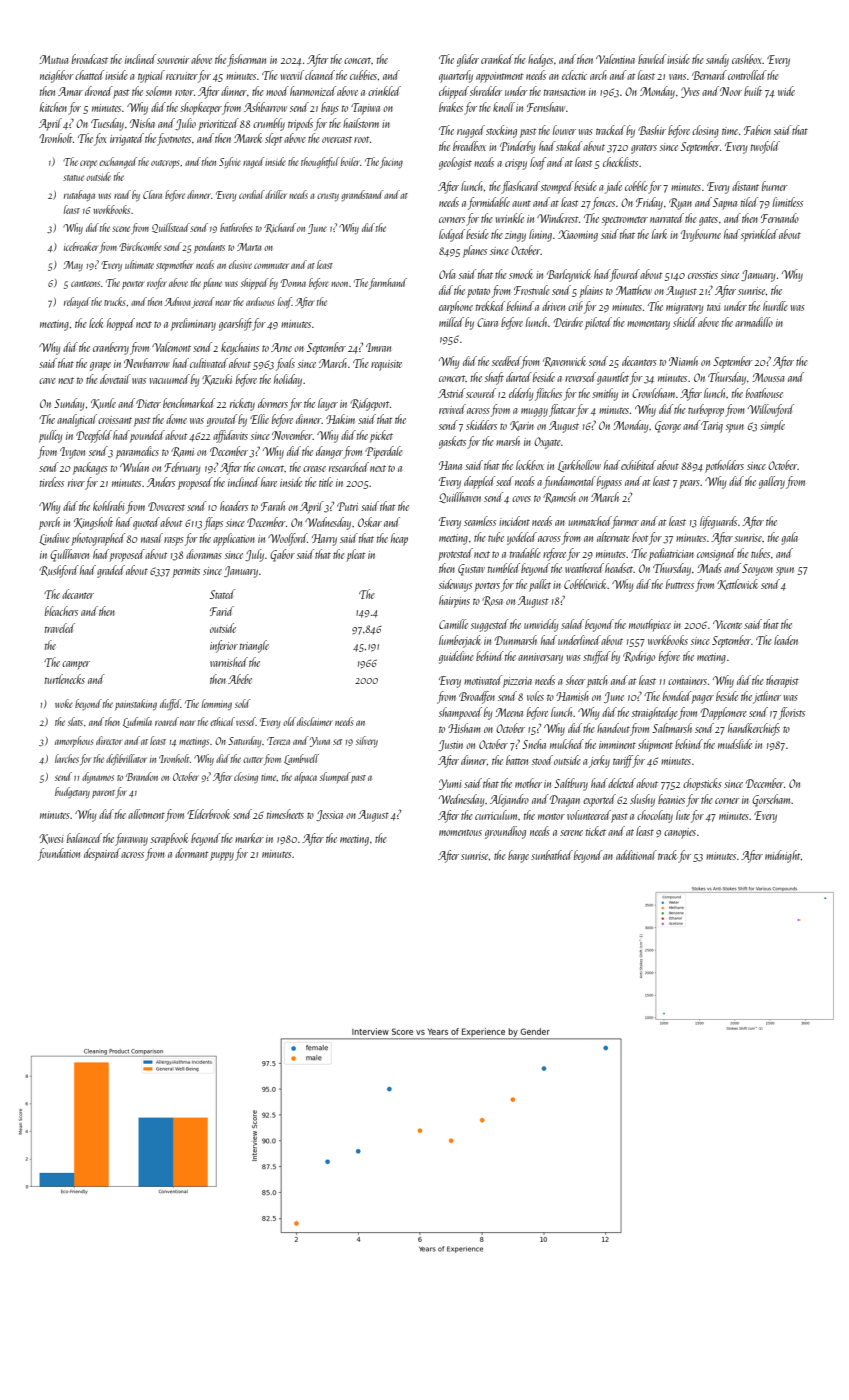  Describe the element at coordinates (509, 712) in the screenshot. I see `Meena` at that location.
